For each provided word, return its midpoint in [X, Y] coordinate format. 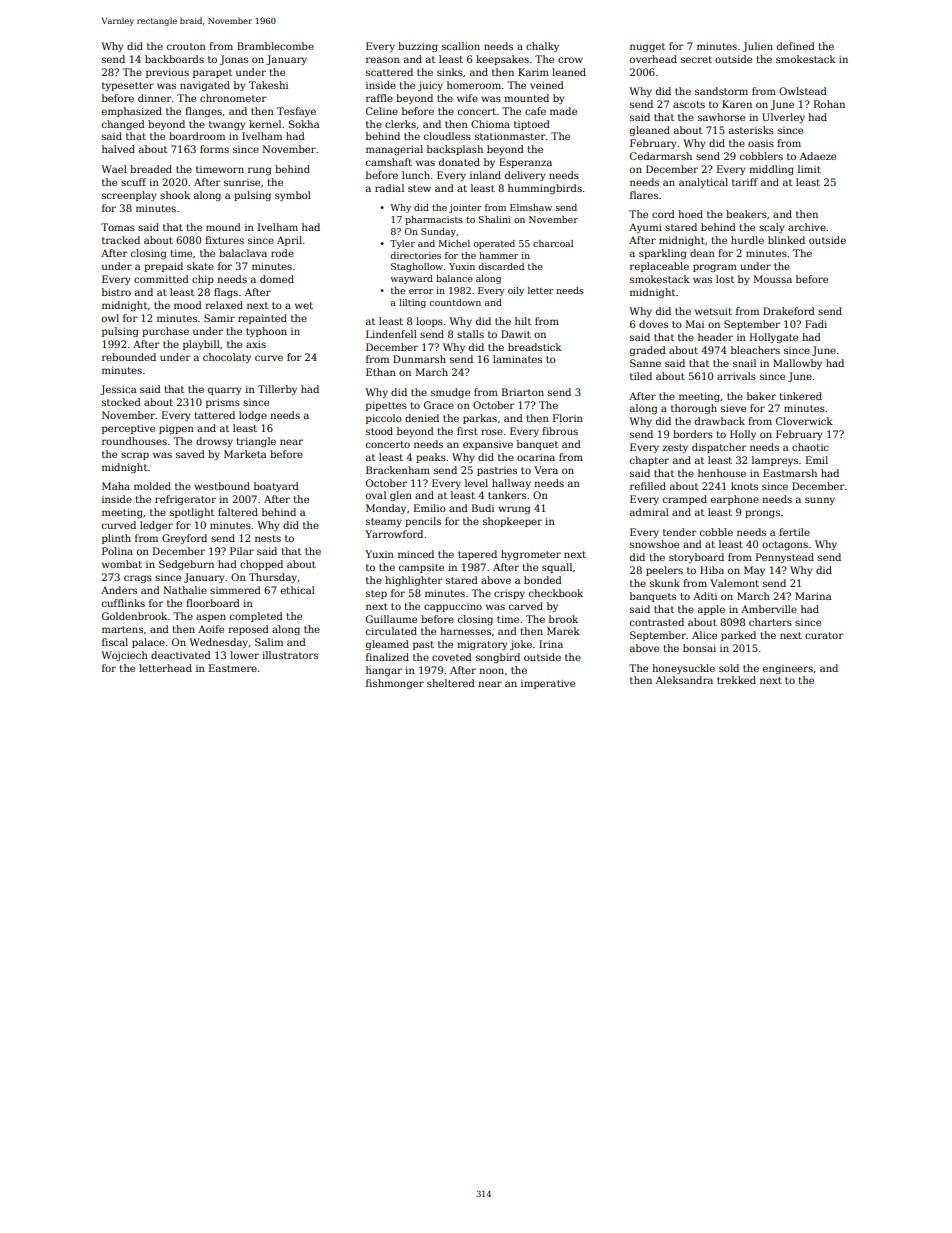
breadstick [535, 347]
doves [653, 324]
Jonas [234, 60]
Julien [758, 47]
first [467, 431]
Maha [116, 486]
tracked [121, 240]
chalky [542, 47]
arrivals [736, 376]
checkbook [556, 593]
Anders [119, 590]
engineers [788, 669]
